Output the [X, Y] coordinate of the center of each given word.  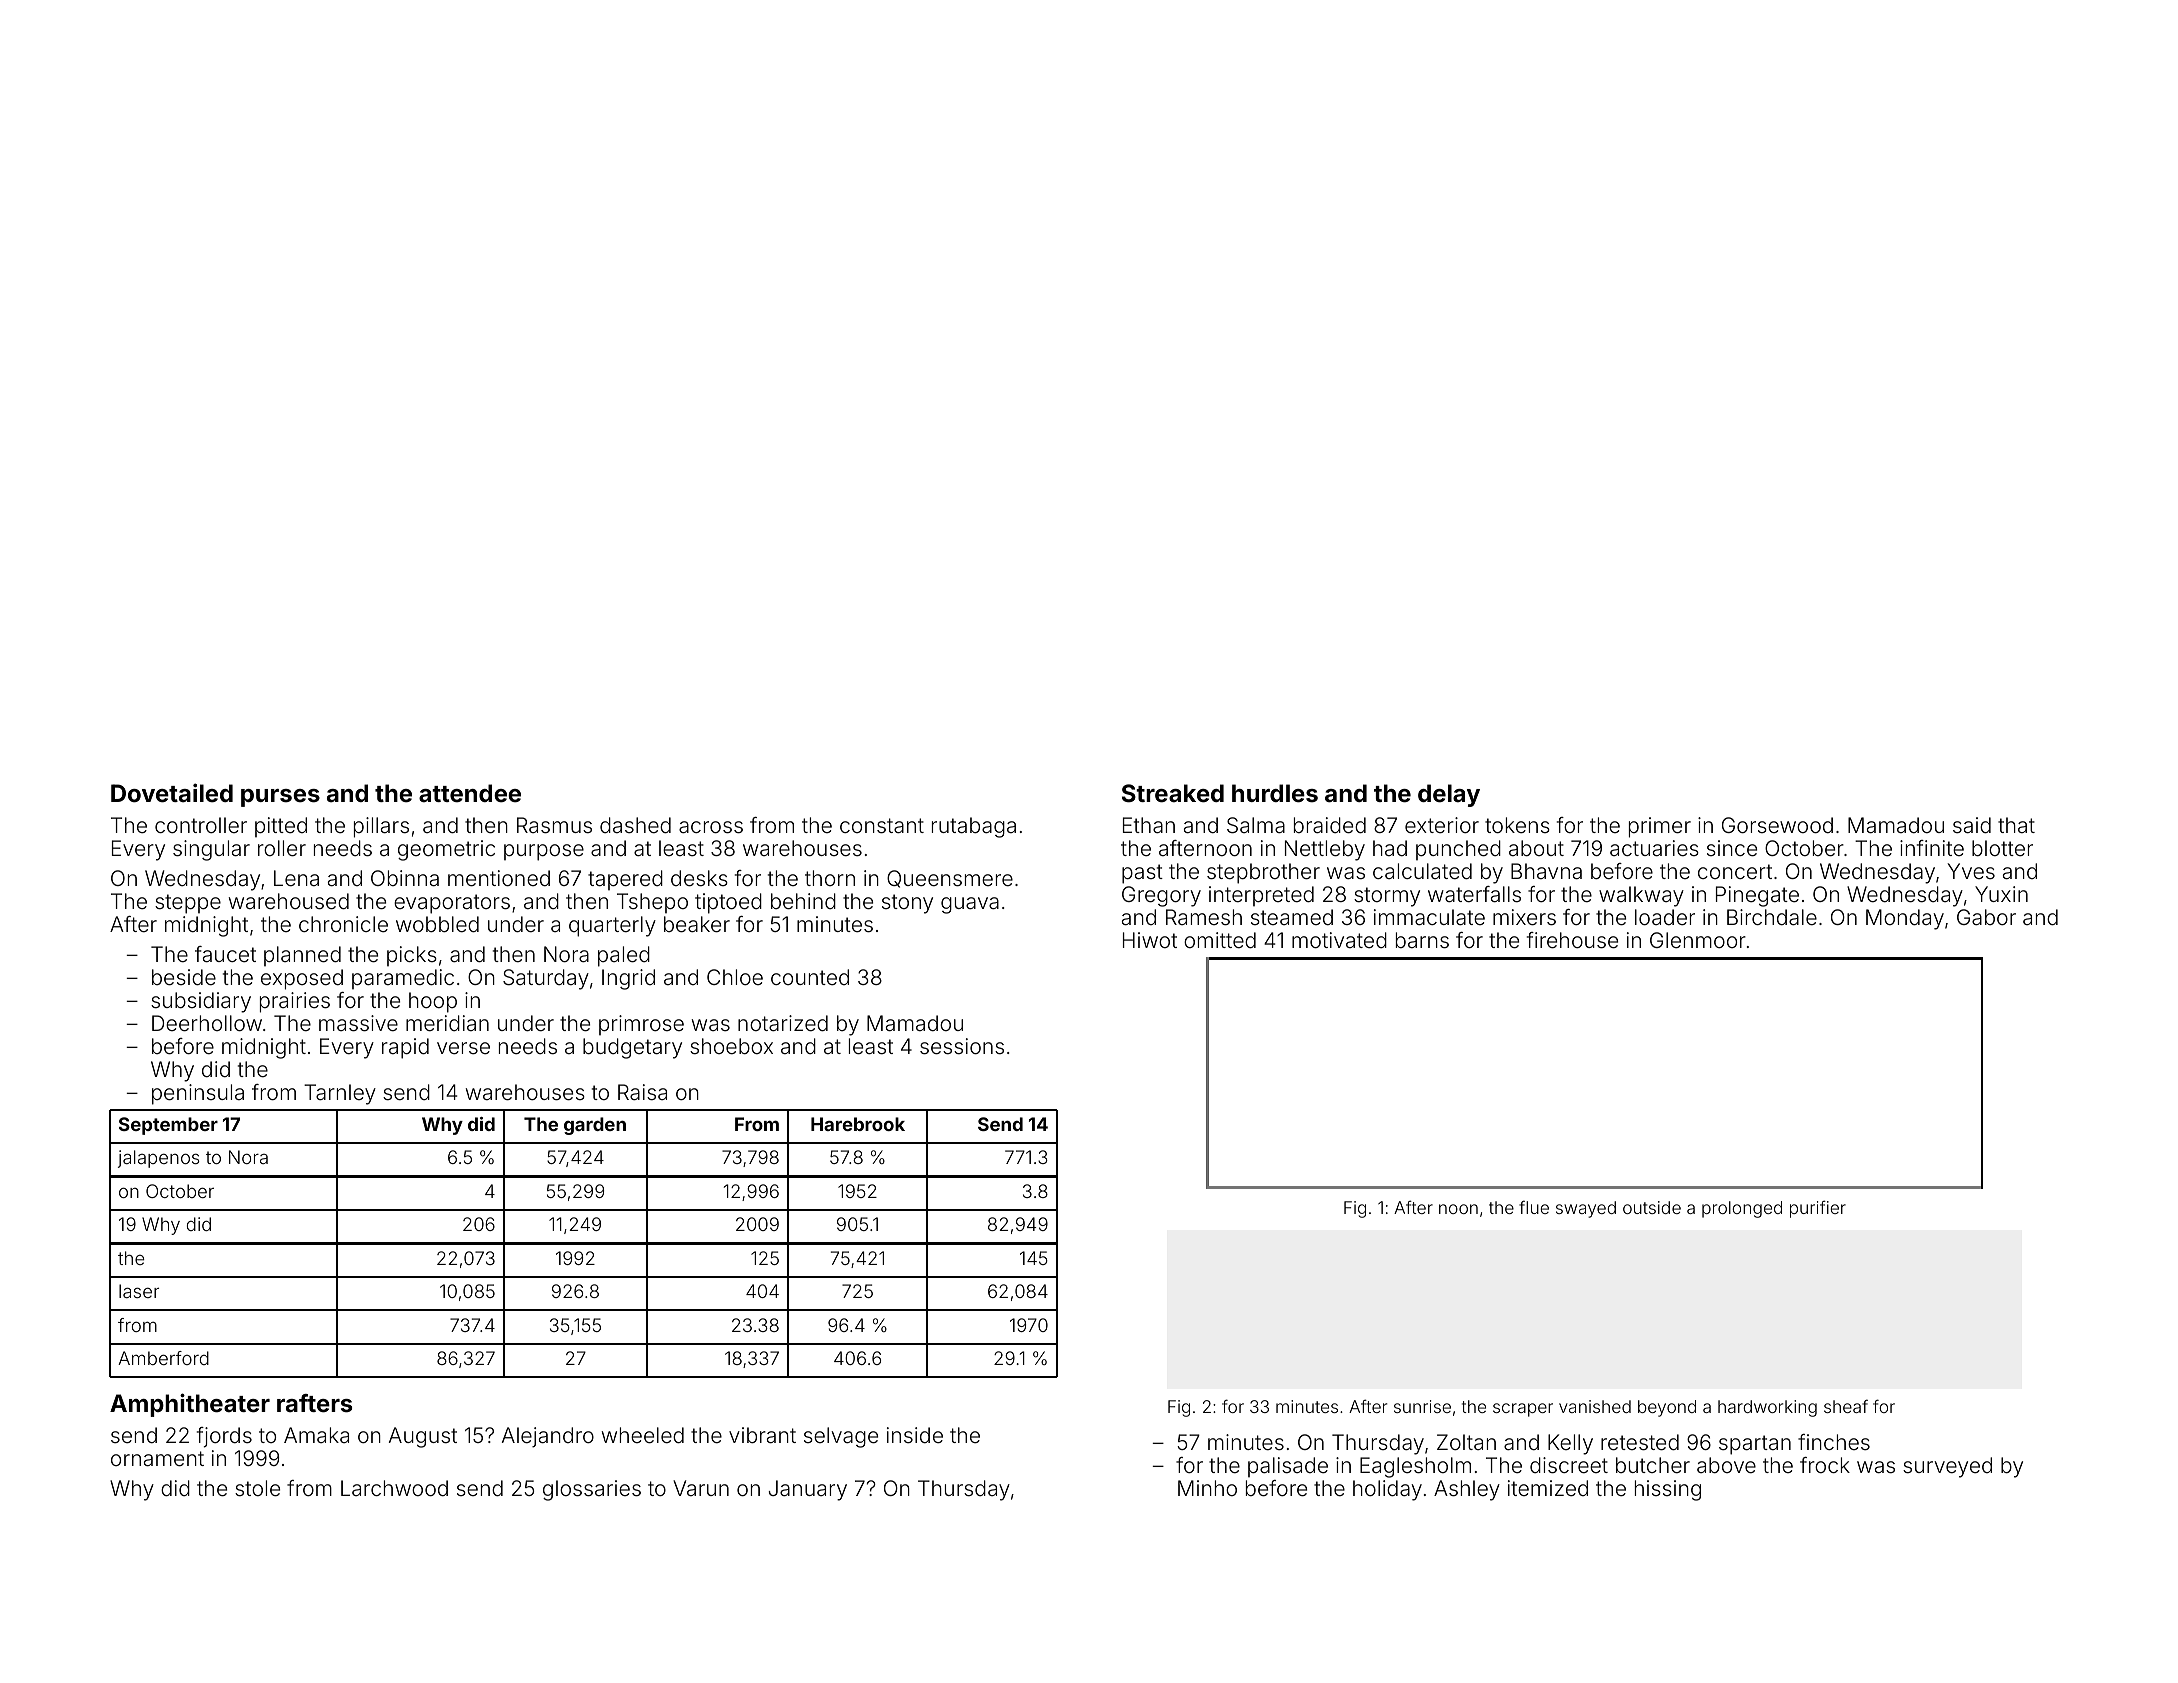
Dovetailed [172, 793]
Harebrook [858, 1124]
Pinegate [1757, 896]
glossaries [592, 1490]
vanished [1595, 1406]
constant [882, 825]
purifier [1818, 1209]
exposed [302, 979]
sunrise [1422, 1406]
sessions [962, 1046]
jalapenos [159, 1159]
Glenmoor [1698, 940]
